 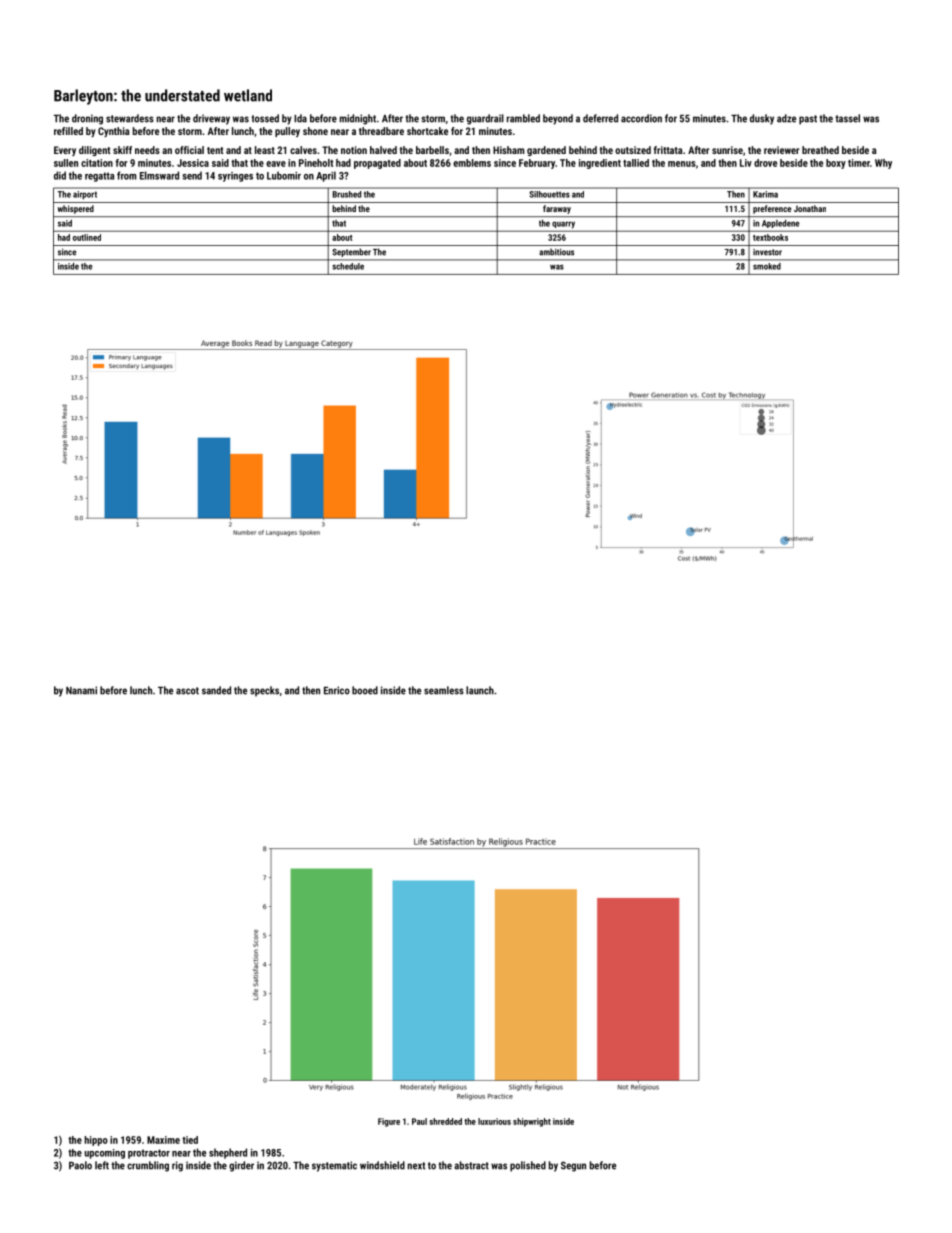 What do you see at coordinates (228, 1153) in the document?
I see `shepherd` at bounding box center [228, 1153].
